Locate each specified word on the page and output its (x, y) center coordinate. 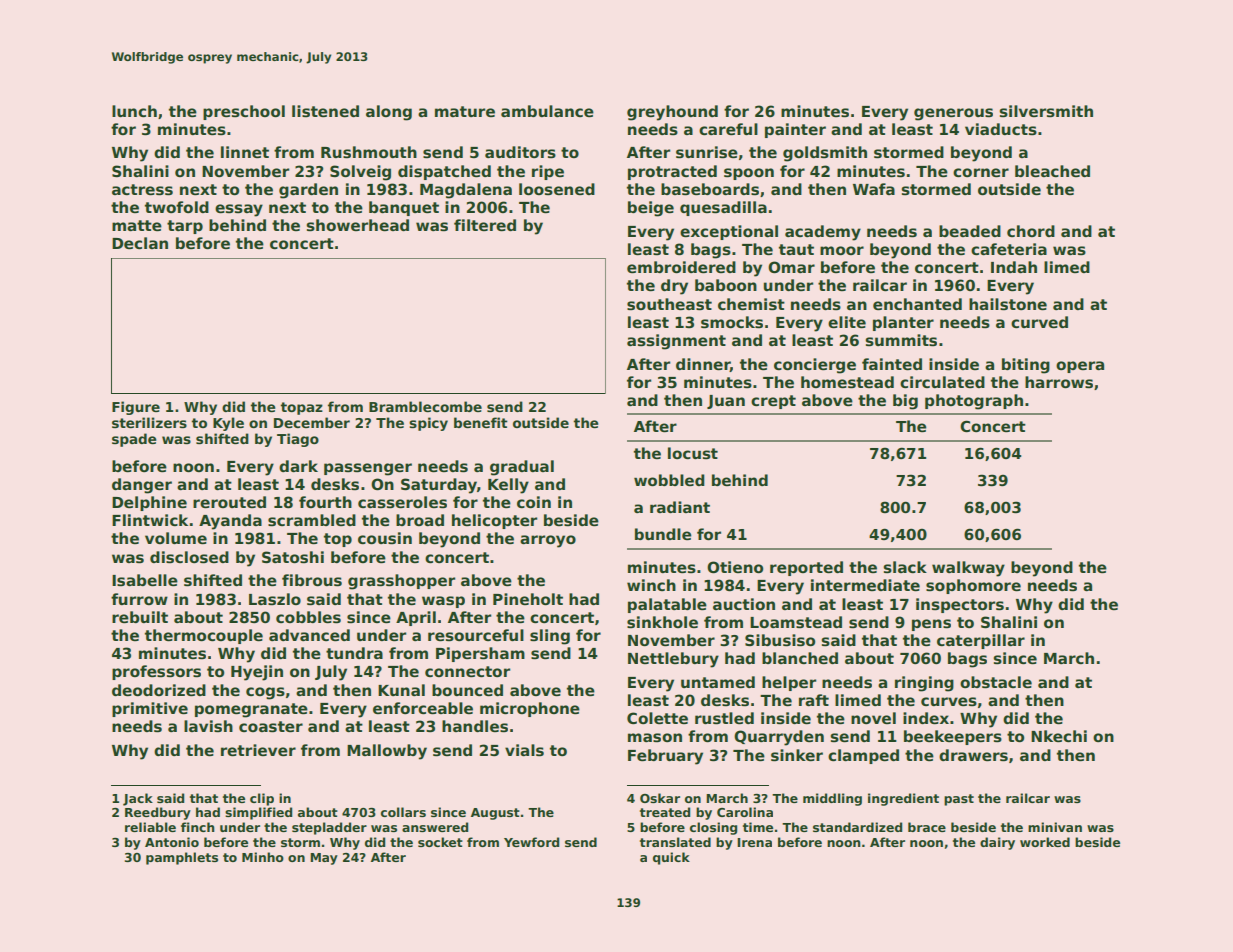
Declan (140, 243)
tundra (354, 653)
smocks (732, 322)
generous (953, 114)
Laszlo (275, 599)
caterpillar (981, 641)
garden (308, 191)
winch (651, 585)
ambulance (547, 111)
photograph (974, 402)
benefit (481, 422)
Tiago (298, 440)
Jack (138, 799)
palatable (667, 605)
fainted (892, 364)
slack (905, 567)
